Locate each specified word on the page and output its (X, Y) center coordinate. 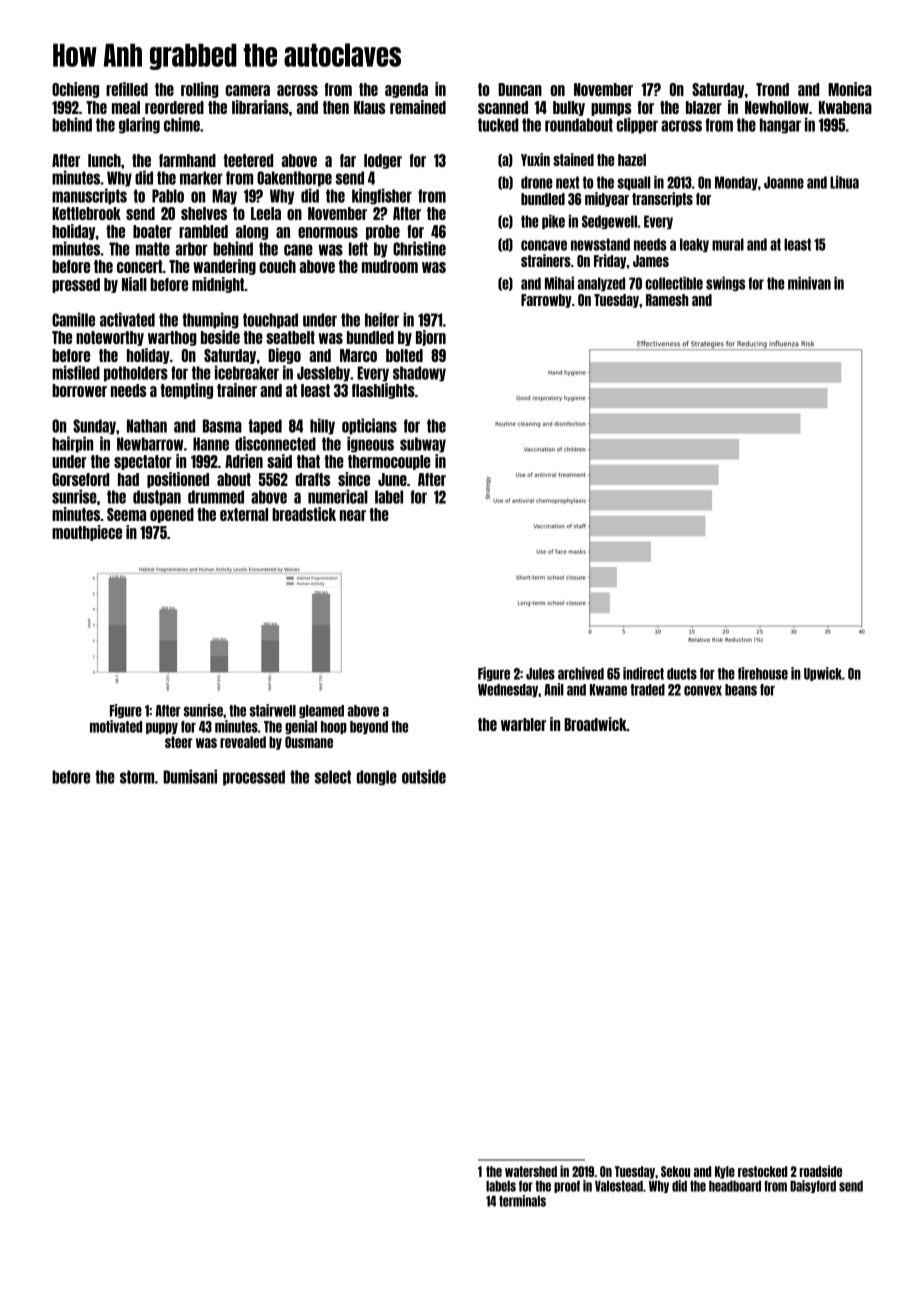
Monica (850, 89)
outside (424, 776)
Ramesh (667, 300)
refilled (127, 89)
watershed (531, 1171)
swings (725, 284)
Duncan (520, 89)
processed (254, 778)
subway (423, 445)
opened (172, 515)
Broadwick (595, 724)
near (353, 515)
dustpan (157, 498)
